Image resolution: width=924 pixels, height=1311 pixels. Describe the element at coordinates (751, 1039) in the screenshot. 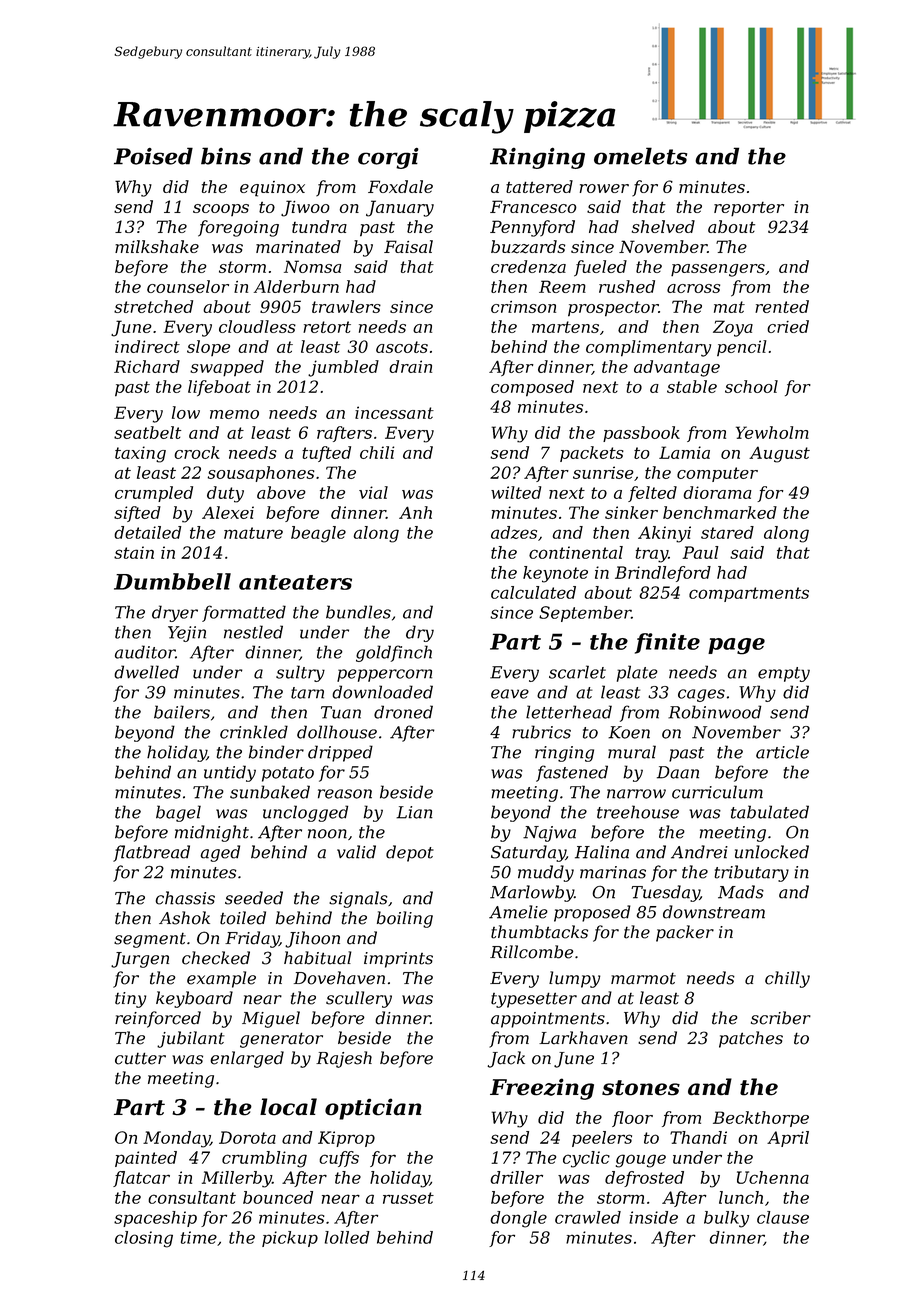

I see `patches` at that location.
